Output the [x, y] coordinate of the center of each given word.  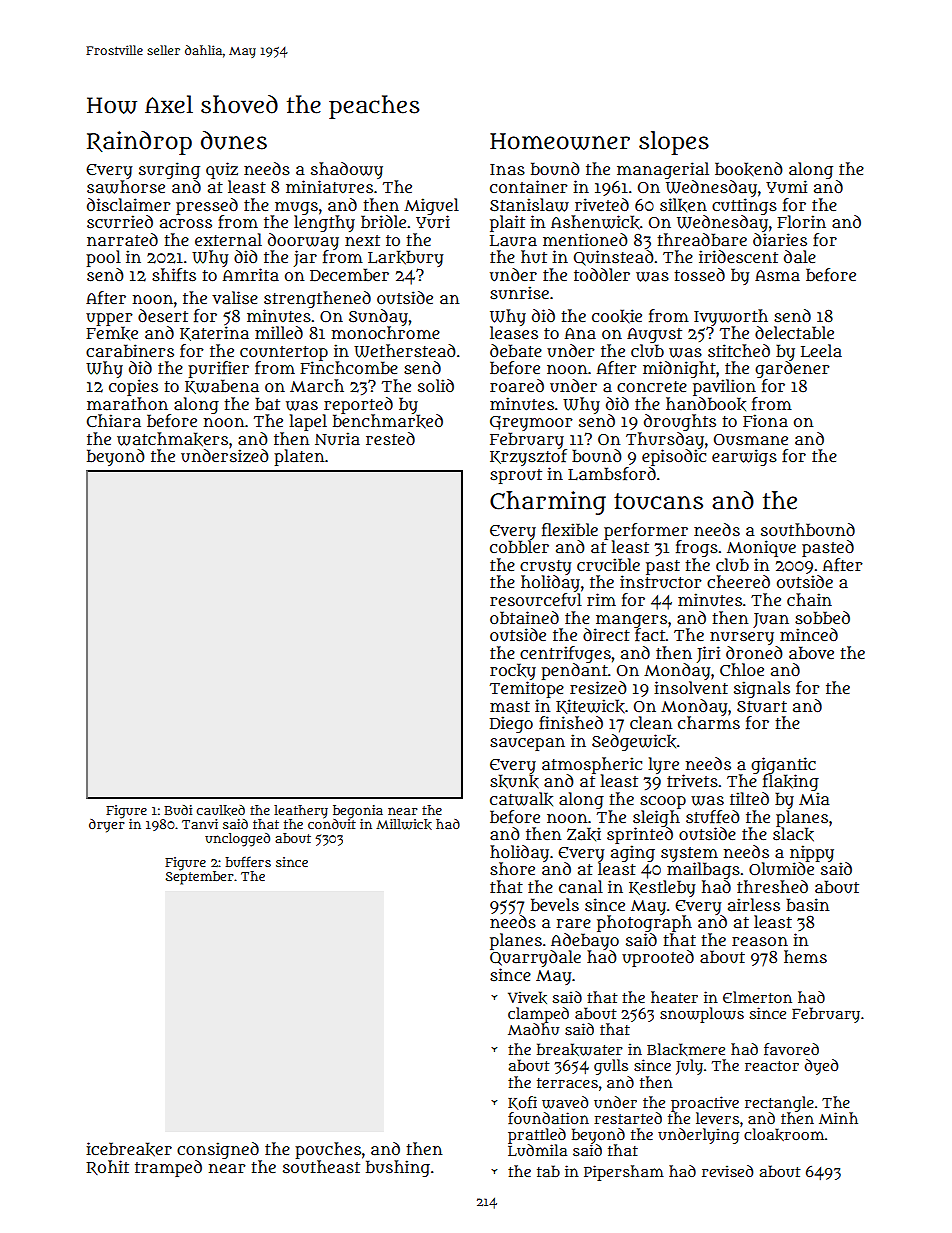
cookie [617, 316]
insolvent [691, 687]
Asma [777, 275]
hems [805, 956]
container [529, 187]
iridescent [738, 256]
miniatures [329, 187]
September [200, 877]
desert [163, 315]
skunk [514, 781]
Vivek [527, 997]
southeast [321, 1166]
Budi [178, 810]
